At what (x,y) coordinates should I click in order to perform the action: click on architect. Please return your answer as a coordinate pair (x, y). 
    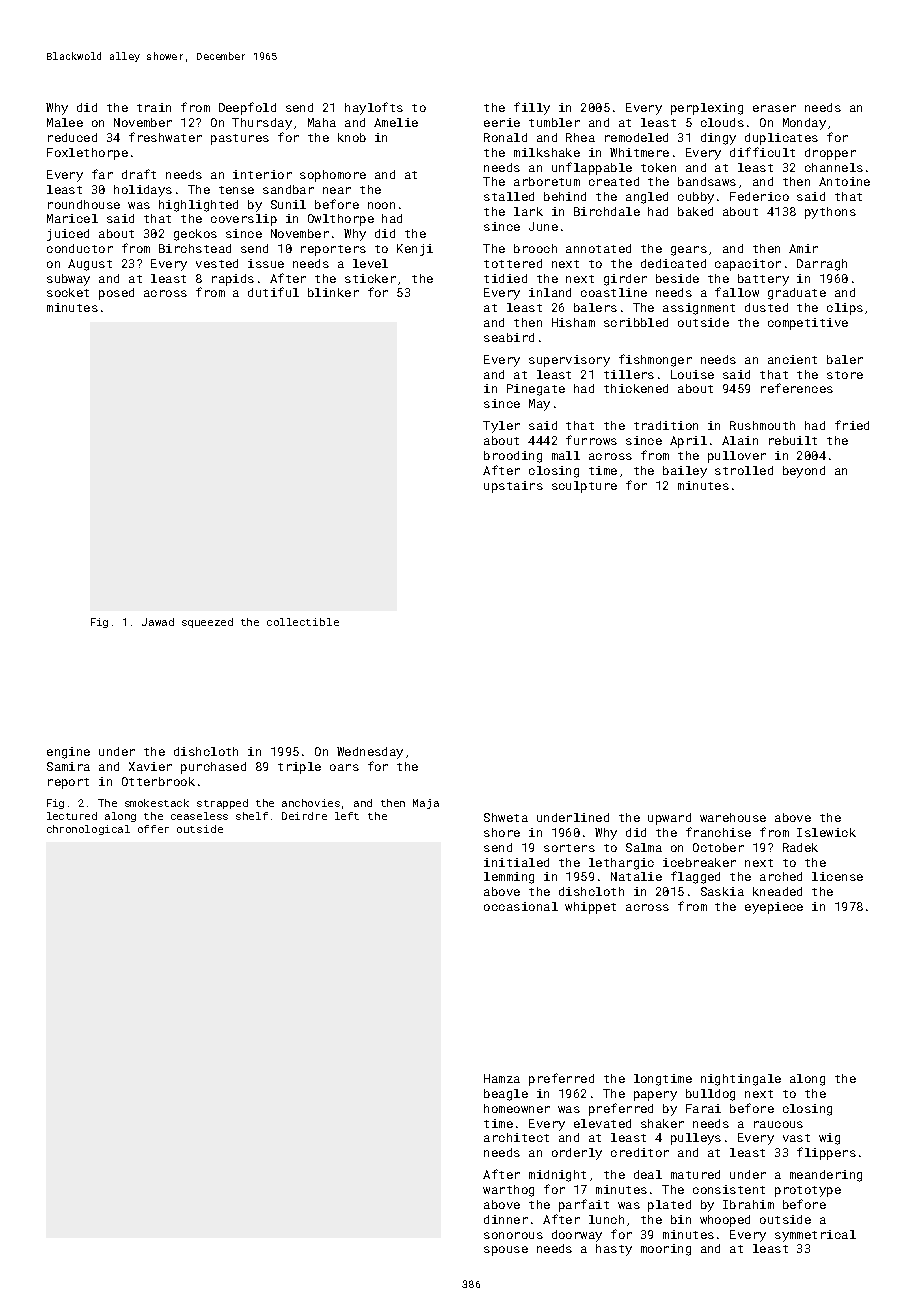
    Looking at the image, I should click on (516, 1137).
